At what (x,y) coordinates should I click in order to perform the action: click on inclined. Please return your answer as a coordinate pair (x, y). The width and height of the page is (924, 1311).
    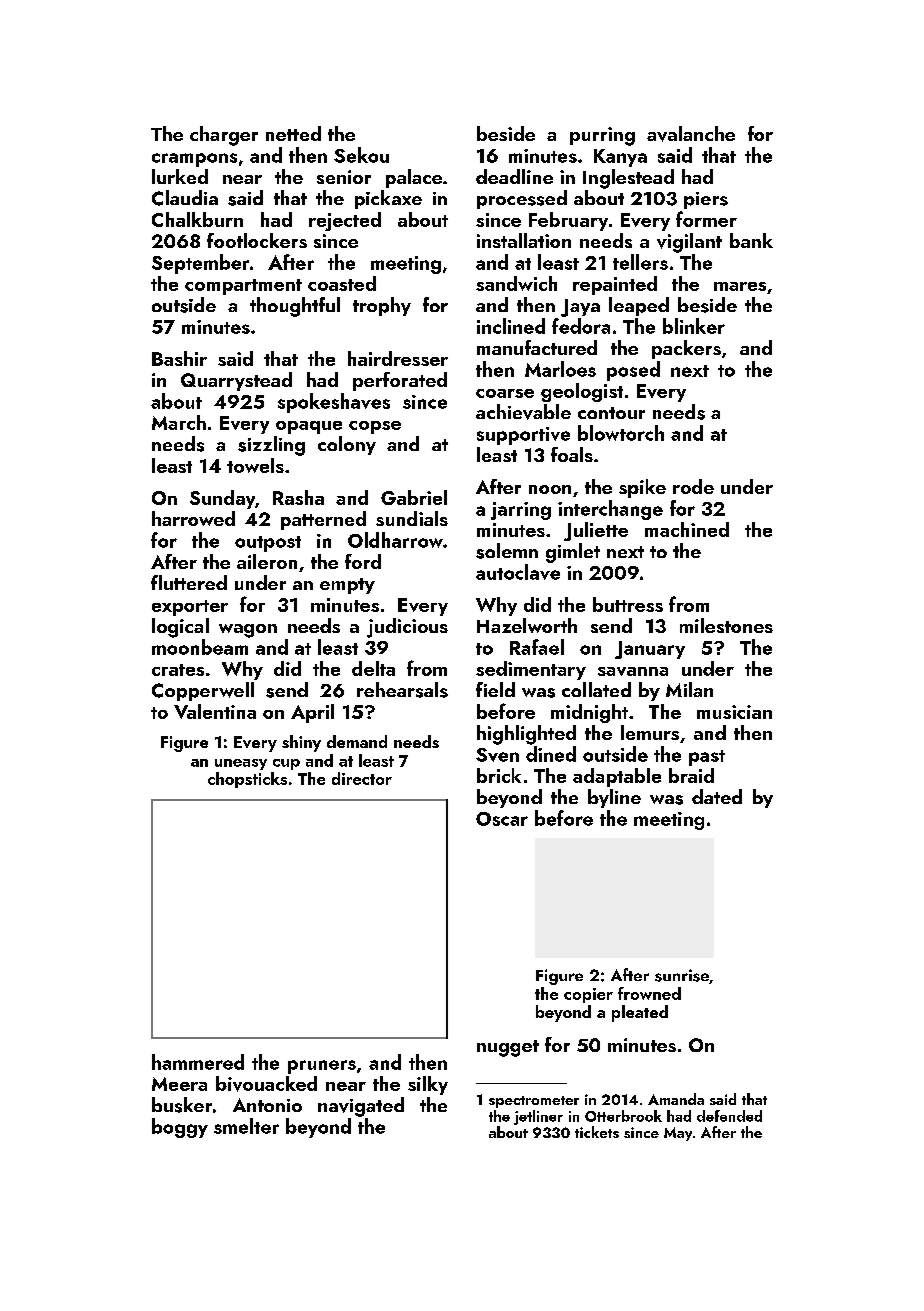
    Looking at the image, I should click on (511, 326).
